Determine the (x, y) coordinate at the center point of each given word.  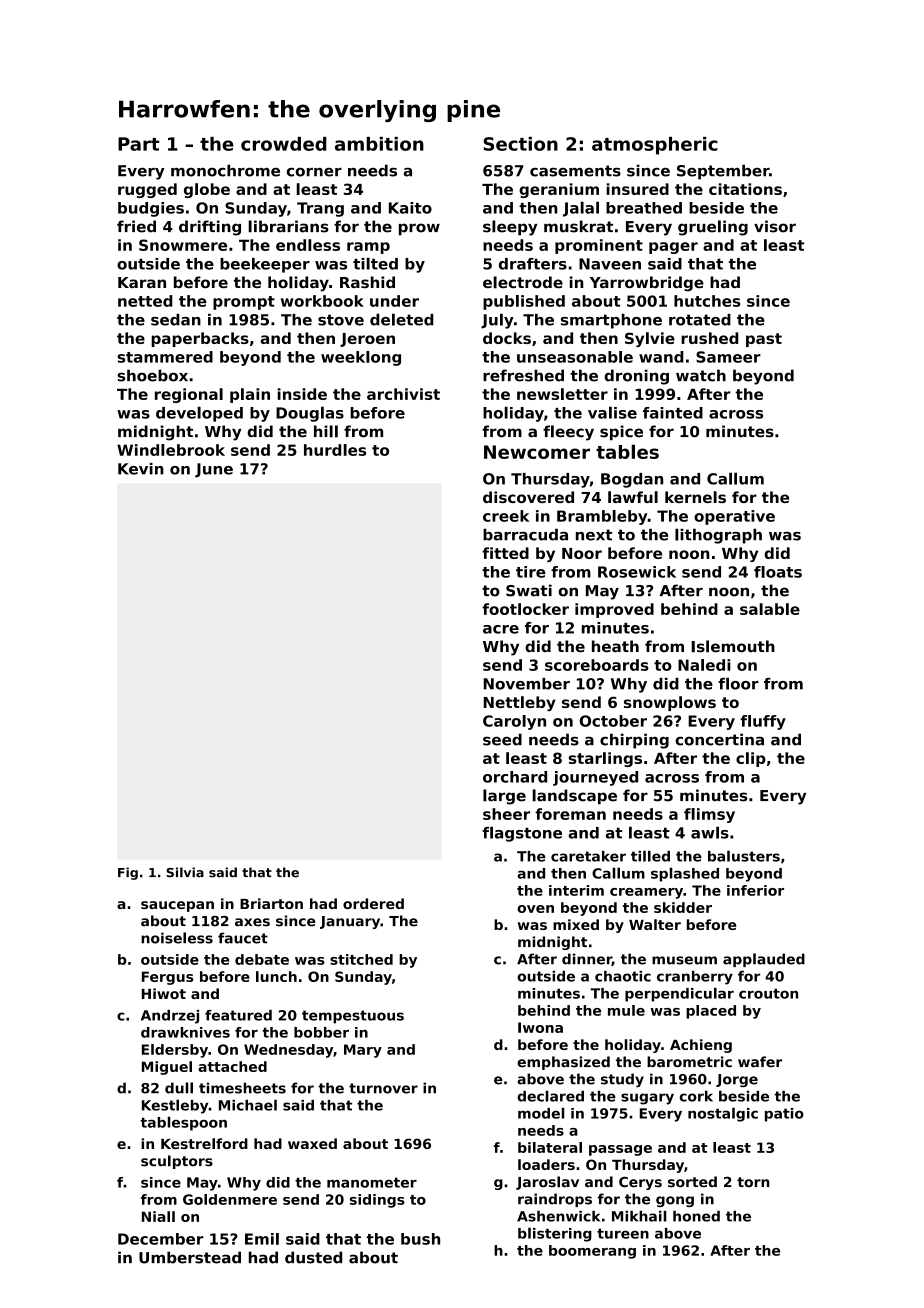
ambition (379, 144)
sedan (176, 320)
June (214, 470)
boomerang (592, 1252)
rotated (700, 320)
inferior (755, 890)
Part (138, 144)
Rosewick (637, 572)
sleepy (510, 228)
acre (501, 629)
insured (637, 189)
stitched (361, 959)
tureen (623, 1233)
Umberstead (190, 1257)
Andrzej (170, 1017)
